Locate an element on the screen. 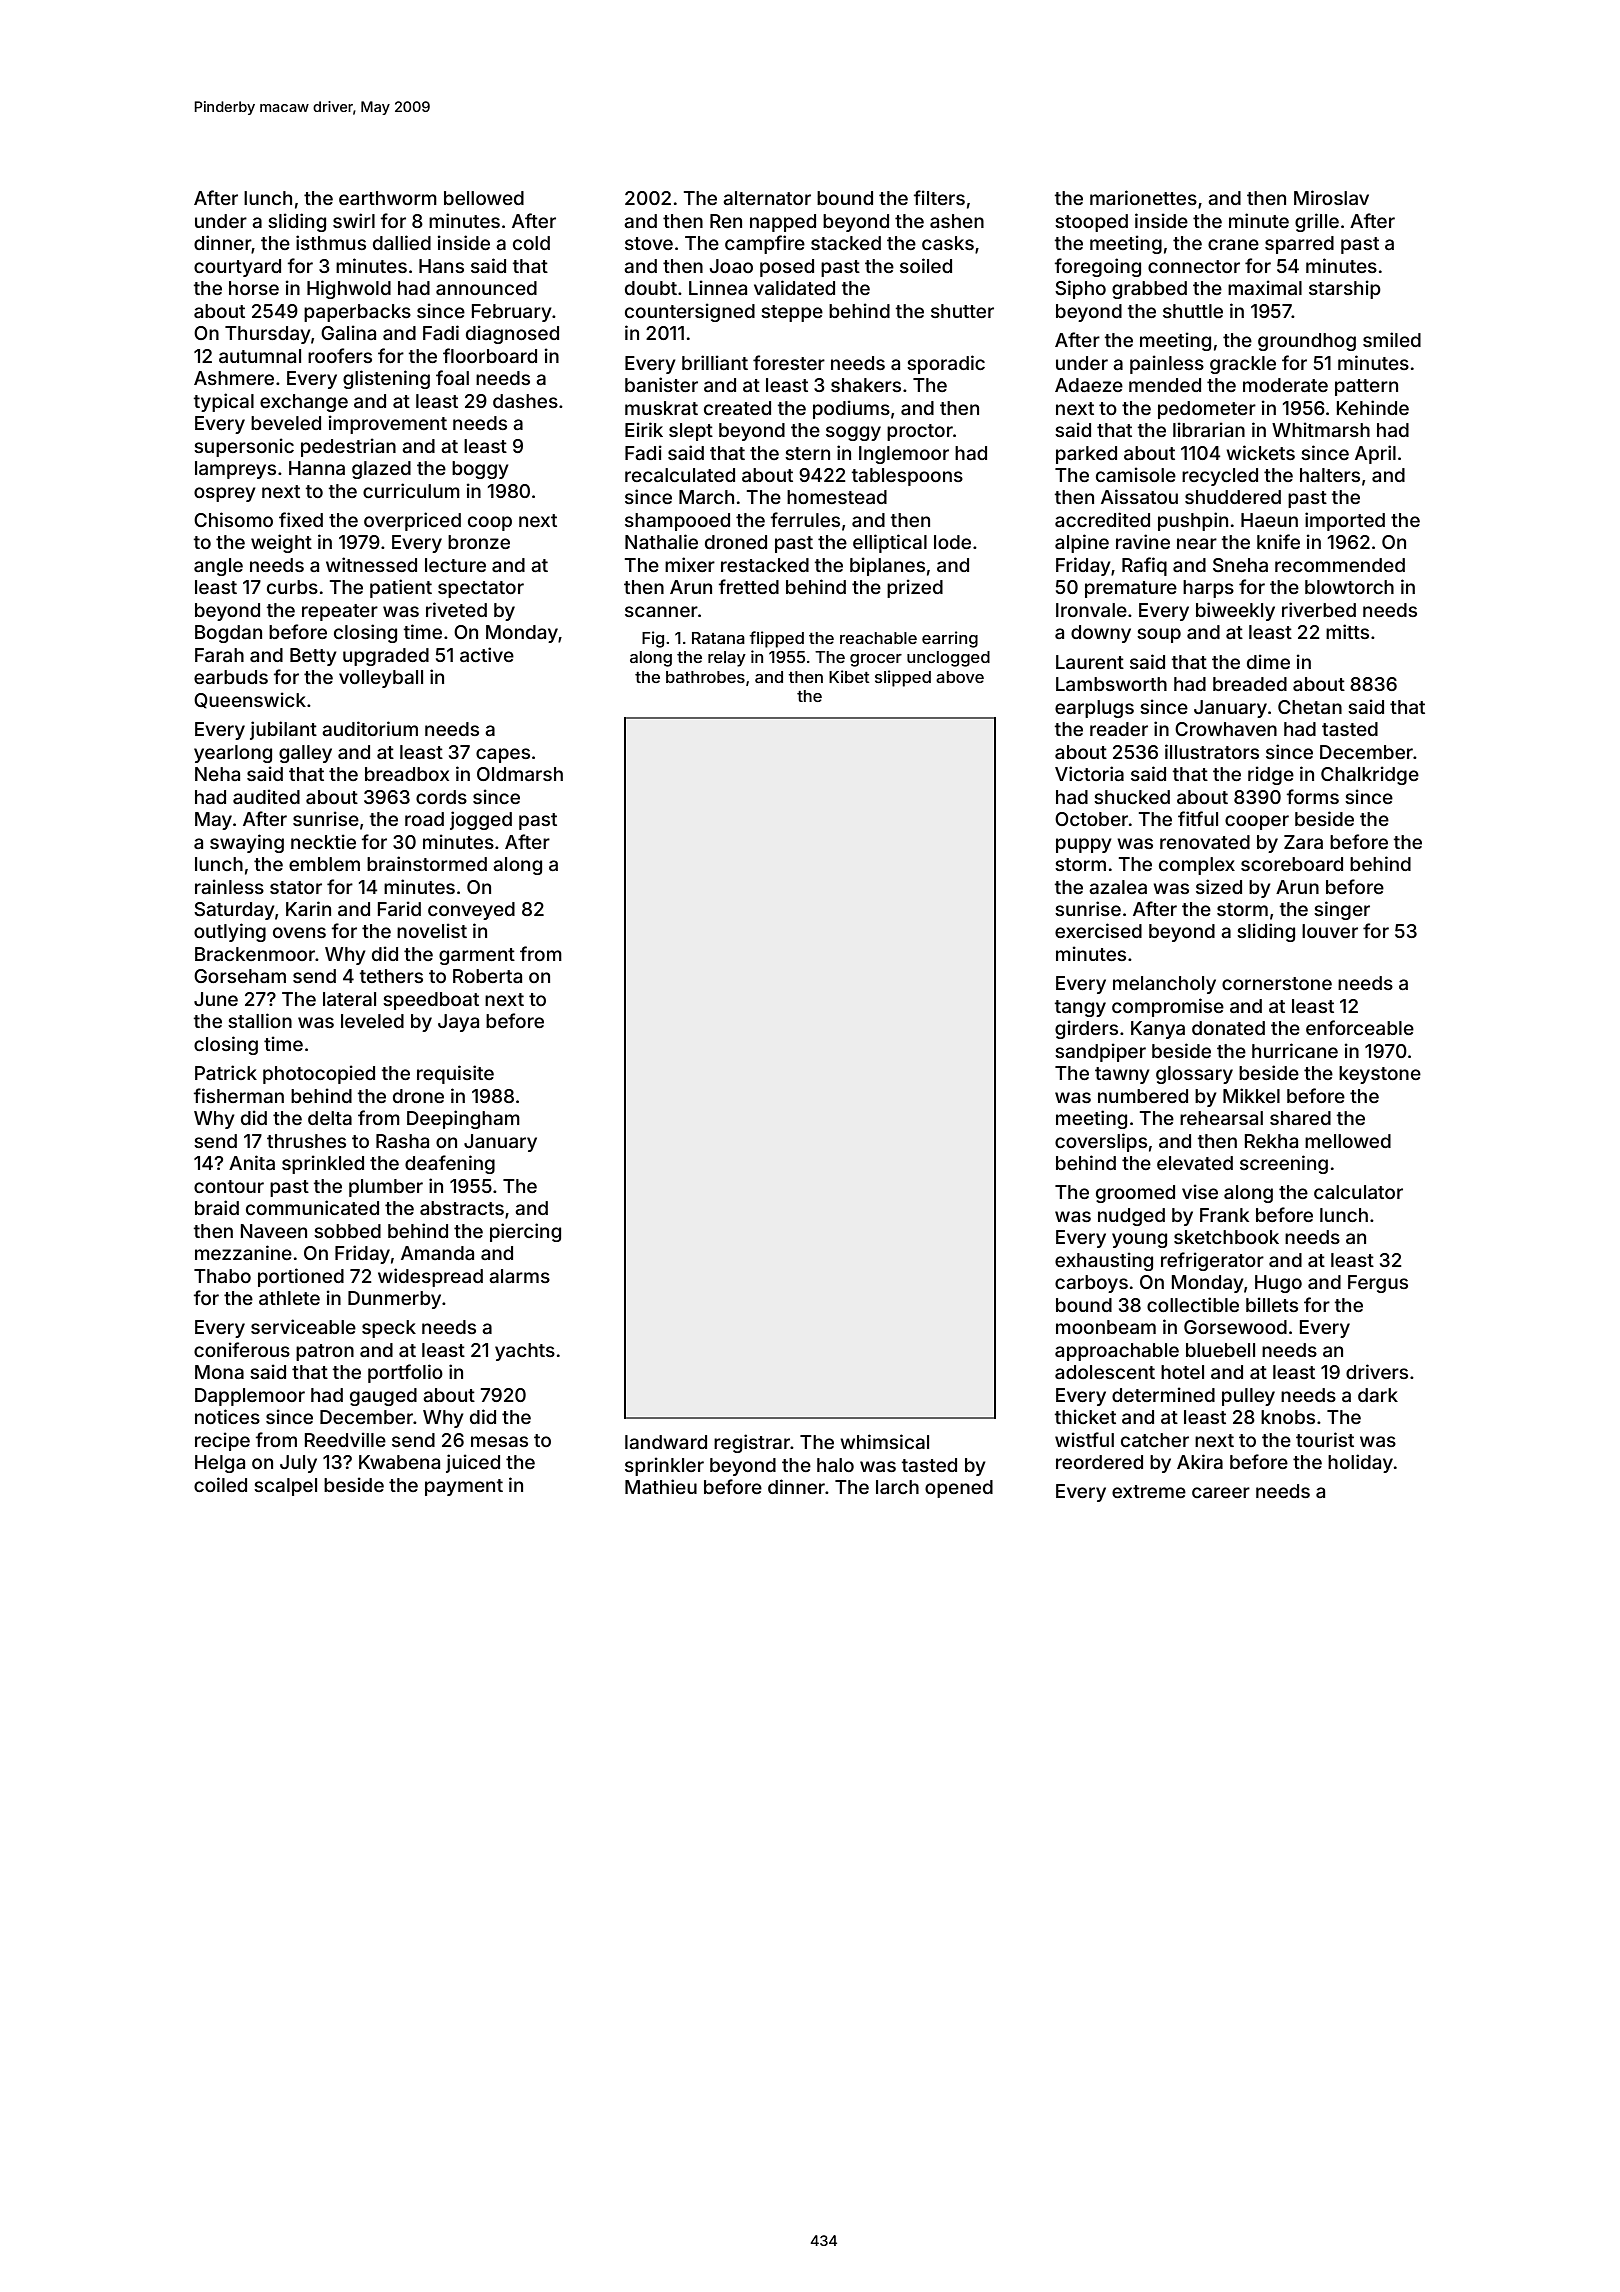 Image resolution: width=1620 pixels, height=2292 pixels. bronze is located at coordinates (479, 542).
